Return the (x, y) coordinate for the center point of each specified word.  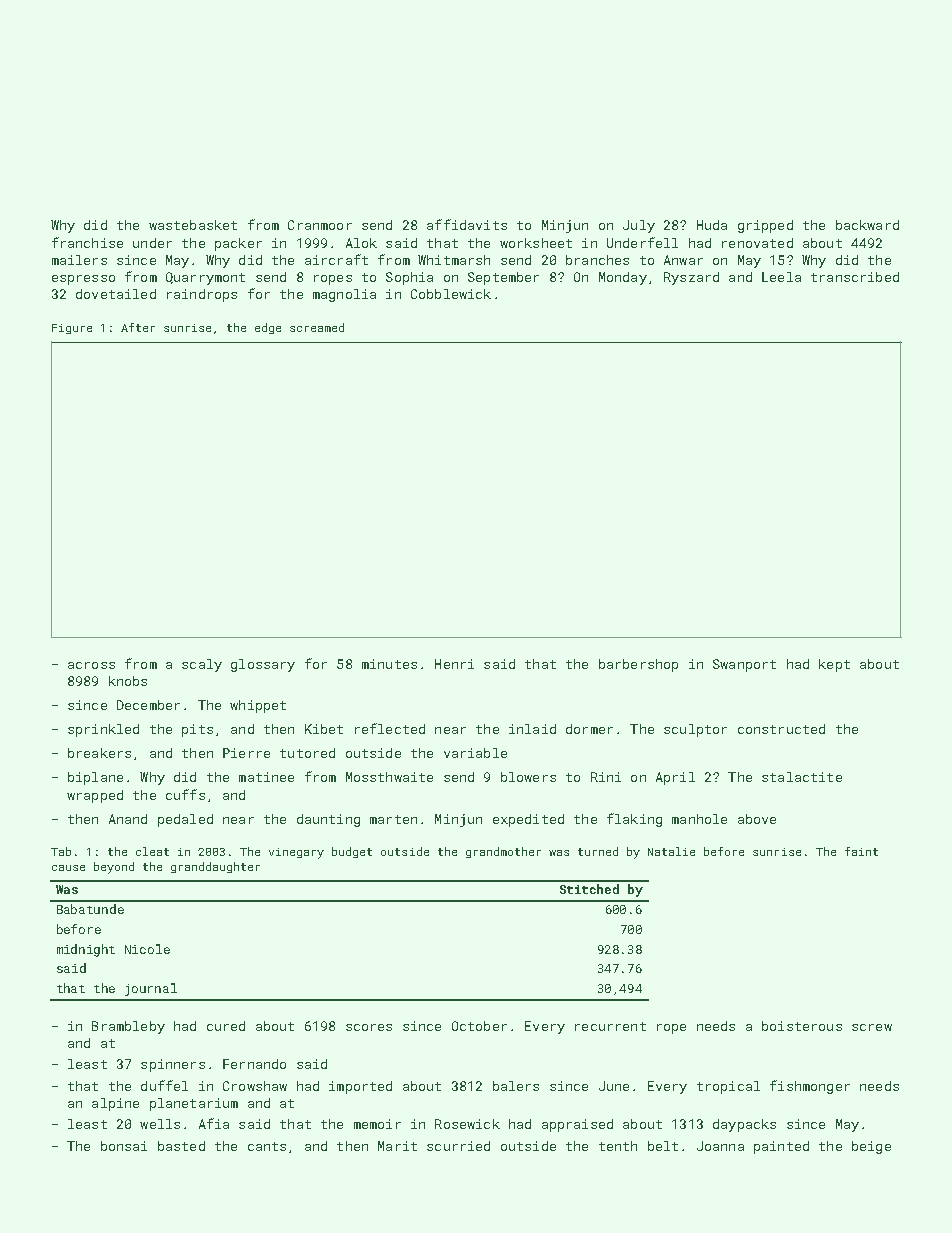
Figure (72, 329)
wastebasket (193, 225)
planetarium (194, 1104)
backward (867, 225)
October (479, 1026)
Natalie (671, 851)
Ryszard (691, 278)
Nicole (147, 949)
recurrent (610, 1026)
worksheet (536, 243)
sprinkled (103, 730)
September (503, 278)
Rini (606, 777)
